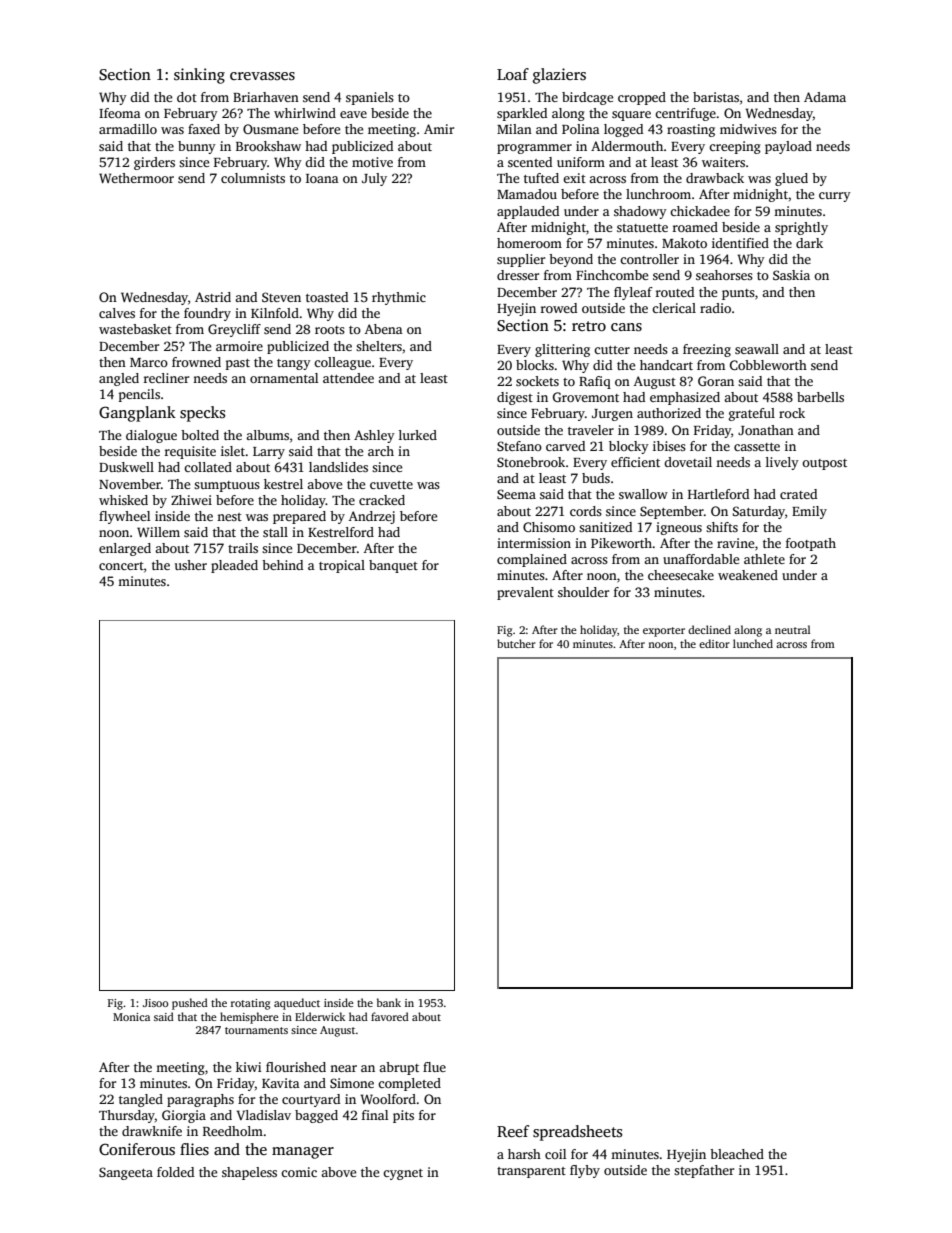  What do you see at coordinates (393, 566) in the screenshot?
I see `banquet` at bounding box center [393, 566].
